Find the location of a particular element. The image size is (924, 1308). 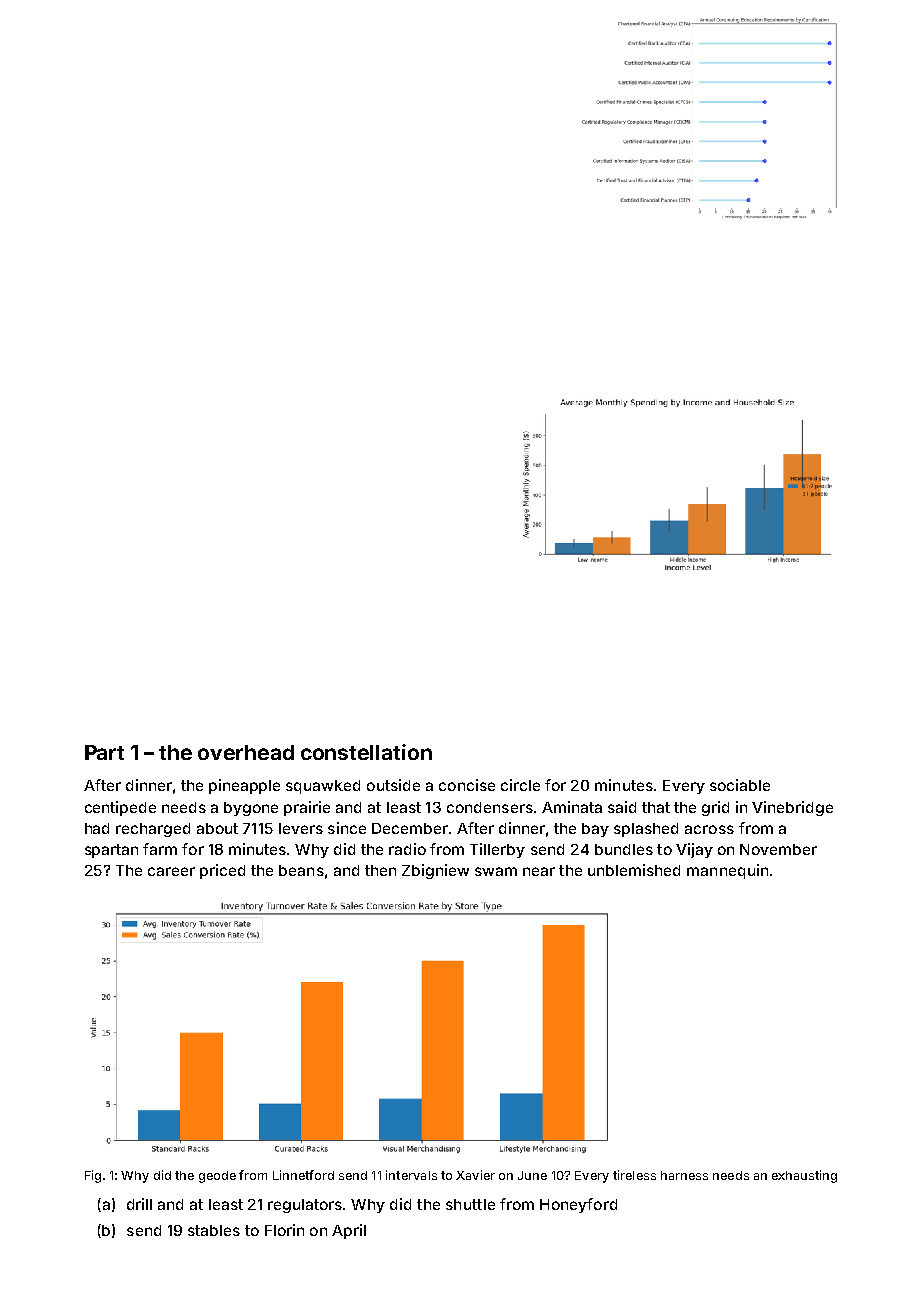

career is located at coordinates (171, 871).
